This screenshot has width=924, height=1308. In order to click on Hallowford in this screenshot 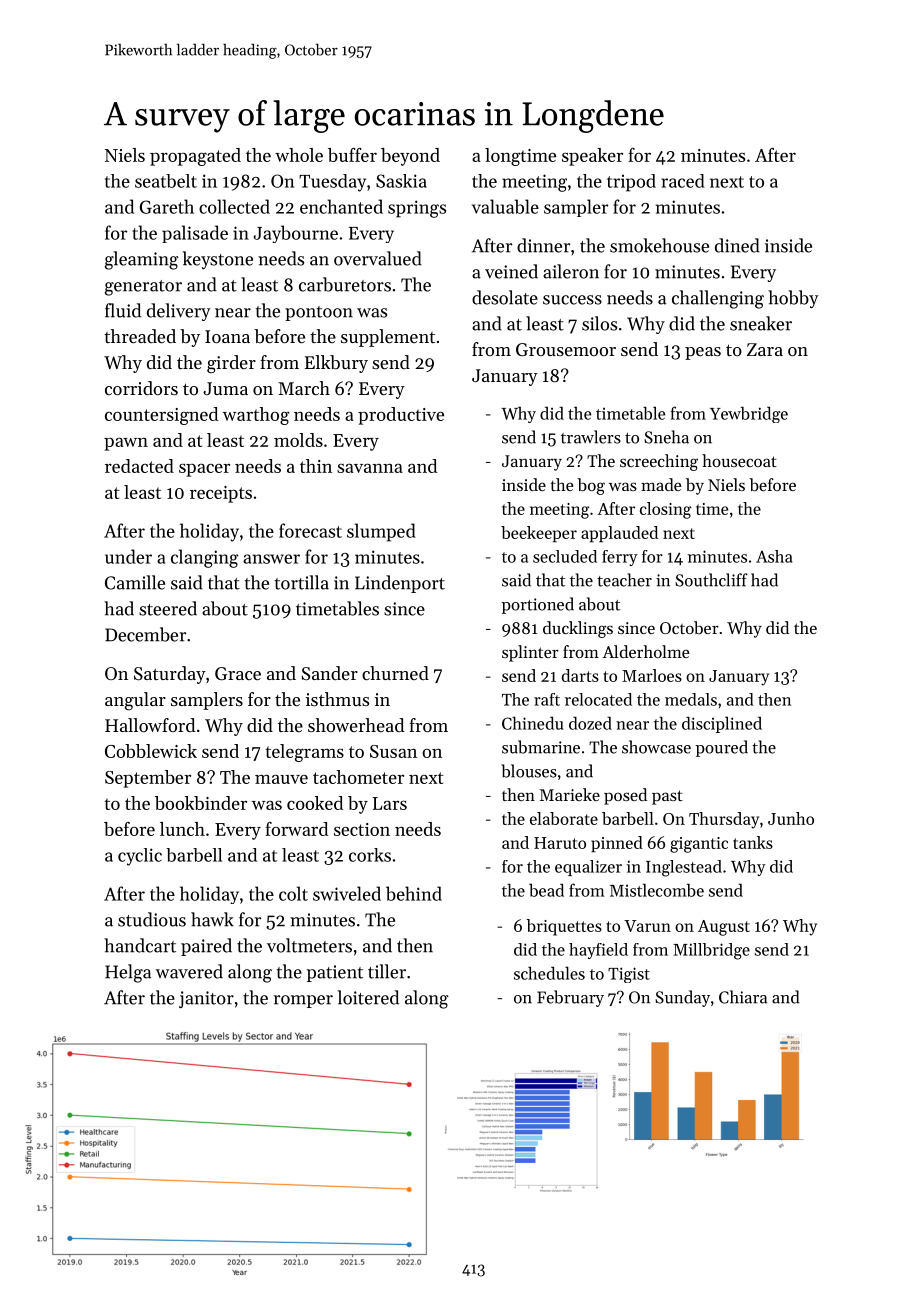, I will do `click(150, 725)`.
